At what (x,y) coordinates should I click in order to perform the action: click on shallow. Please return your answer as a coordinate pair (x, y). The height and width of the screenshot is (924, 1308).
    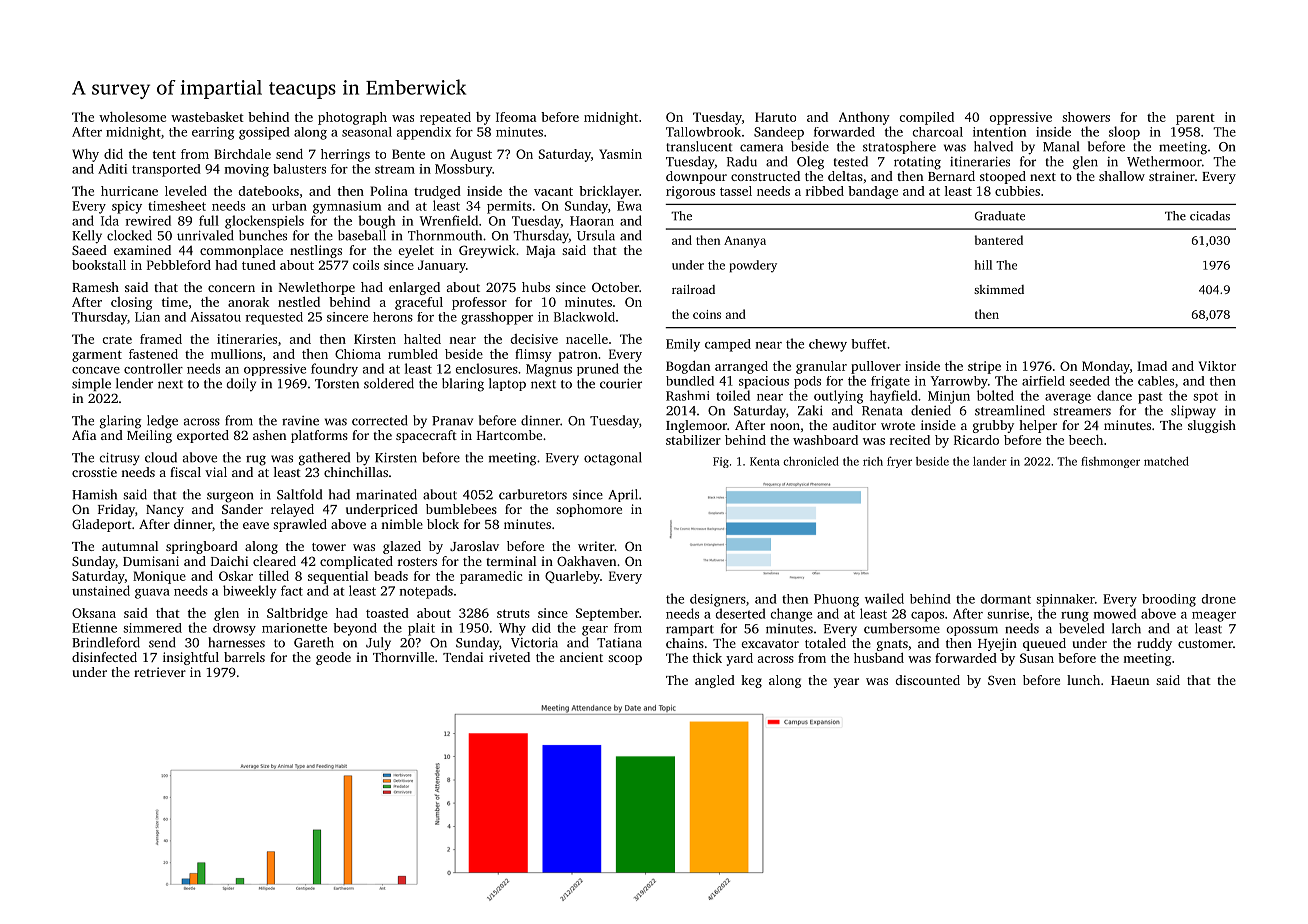
    Looking at the image, I should click on (1122, 176).
